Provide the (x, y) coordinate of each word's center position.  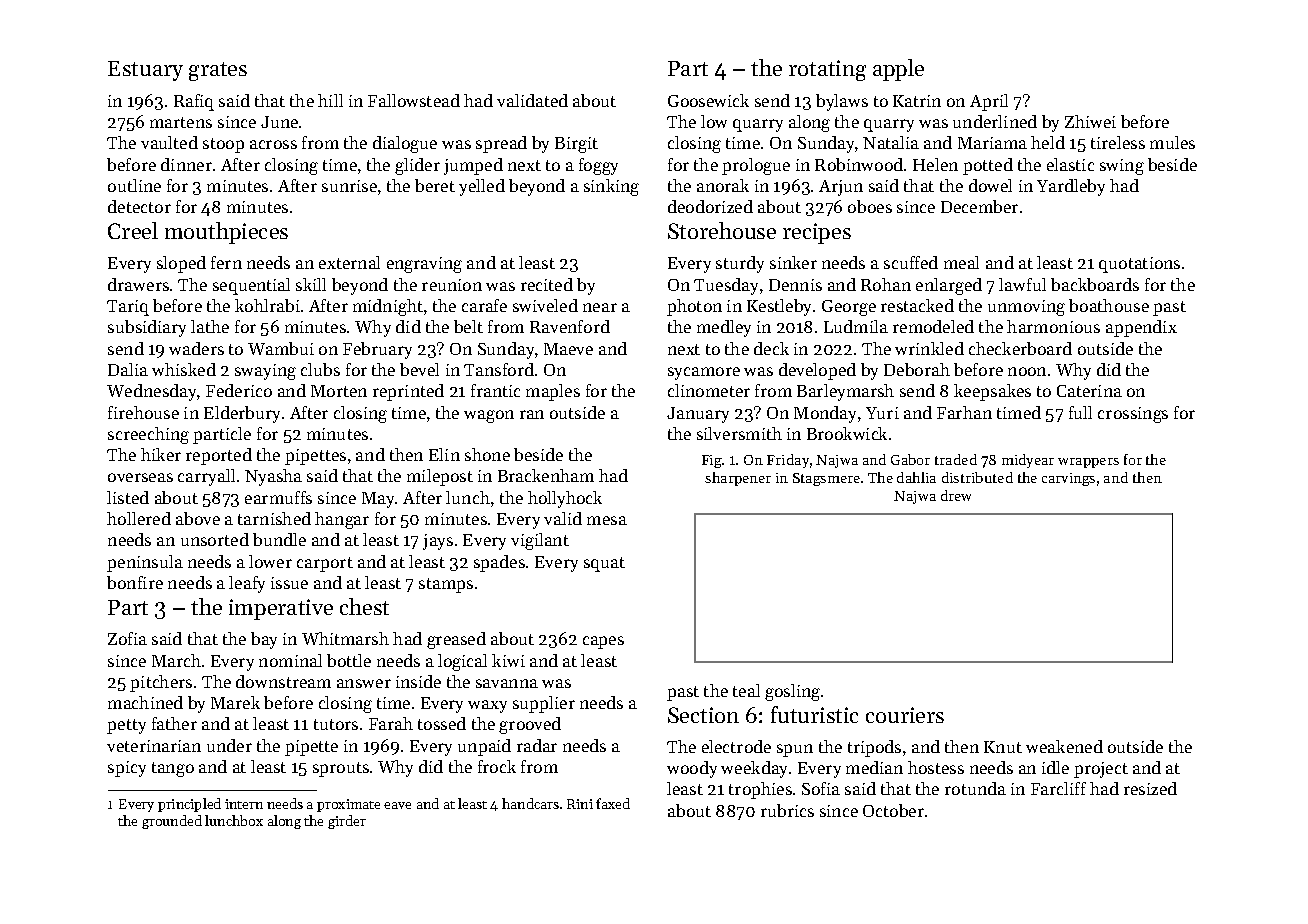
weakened (1064, 746)
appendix (1141, 328)
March (176, 660)
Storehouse (722, 230)
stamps (446, 585)
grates (218, 71)
